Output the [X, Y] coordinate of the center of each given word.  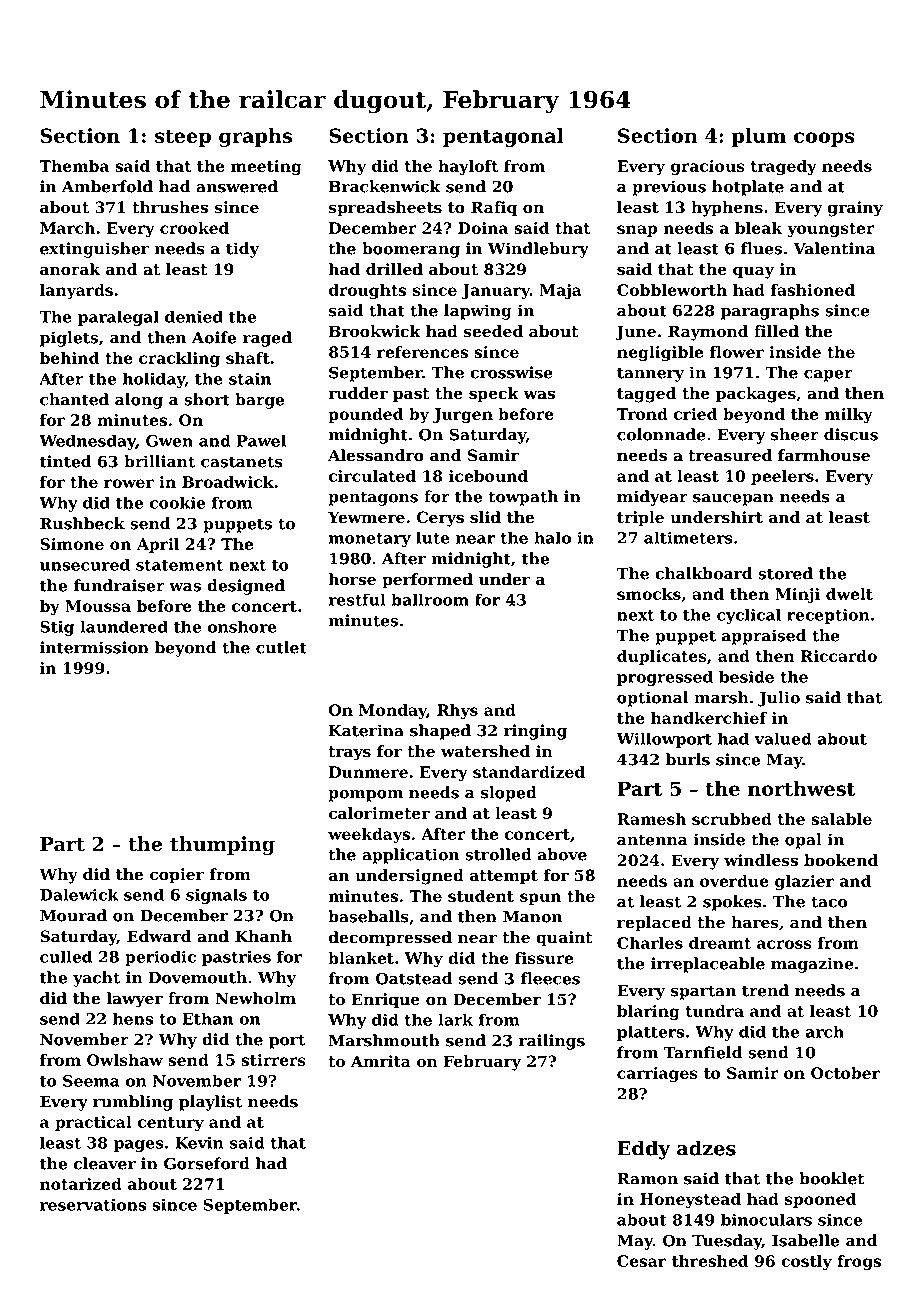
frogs [859, 1263]
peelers [782, 477]
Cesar [641, 1261]
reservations [93, 1204]
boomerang [411, 250]
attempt [504, 877]
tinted [65, 461]
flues [761, 248]
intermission [94, 647]
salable [841, 819]
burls [688, 759]
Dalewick [79, 894]
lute [433, 537]
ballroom [430, 599]
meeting [266, 168]
